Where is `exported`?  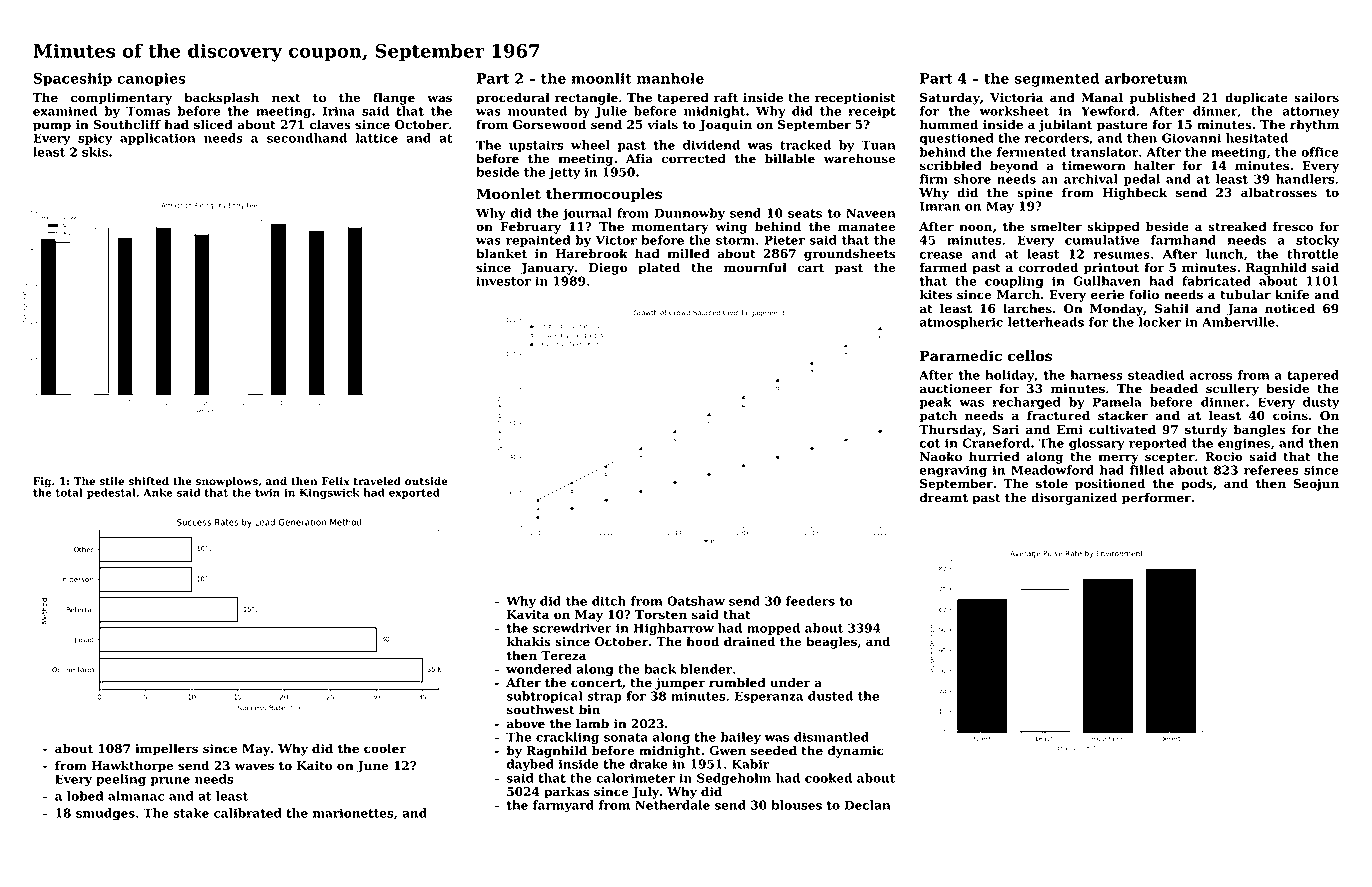
exported is located at coordinates (414, 493).
